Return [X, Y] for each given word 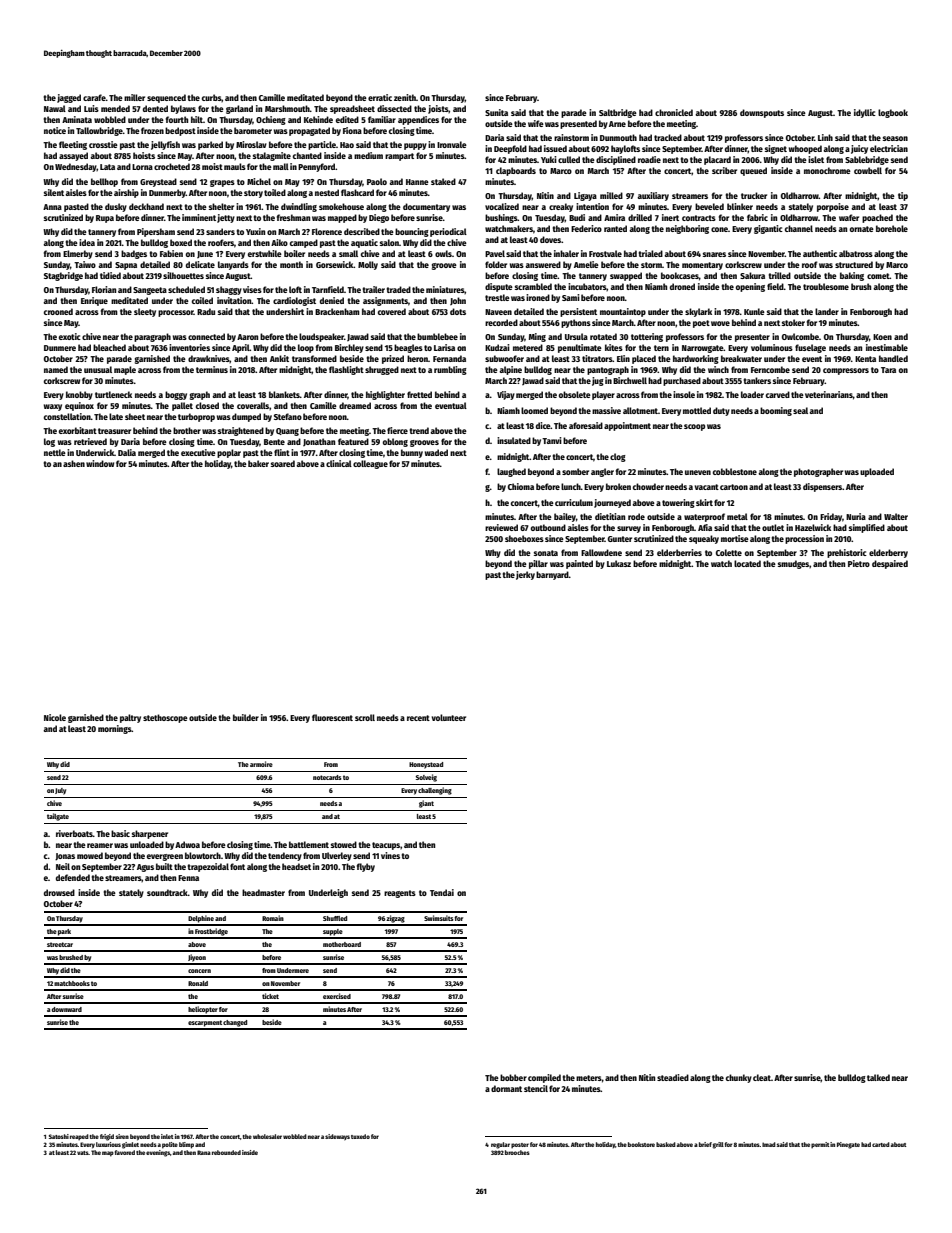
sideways [337, 1137]
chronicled [674, 112]
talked [878, 1077]
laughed [511, 472]
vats [83, 1153]
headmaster [263, 892]
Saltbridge [618, 113]
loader [752, 394]
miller [134, 97]
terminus [212, 369]
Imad [769, 1144]
